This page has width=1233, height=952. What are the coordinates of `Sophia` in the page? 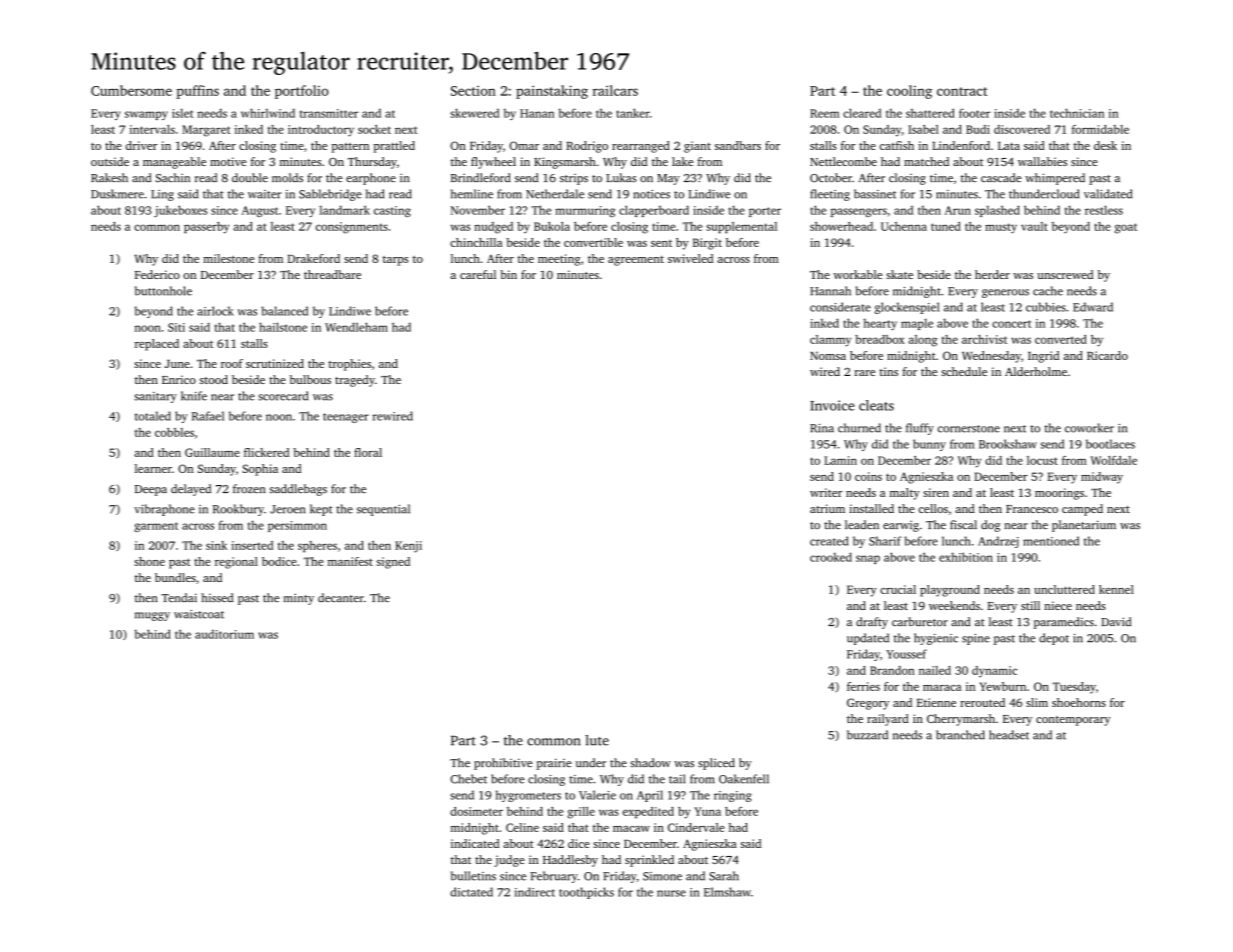 It's located at (260, 470).
